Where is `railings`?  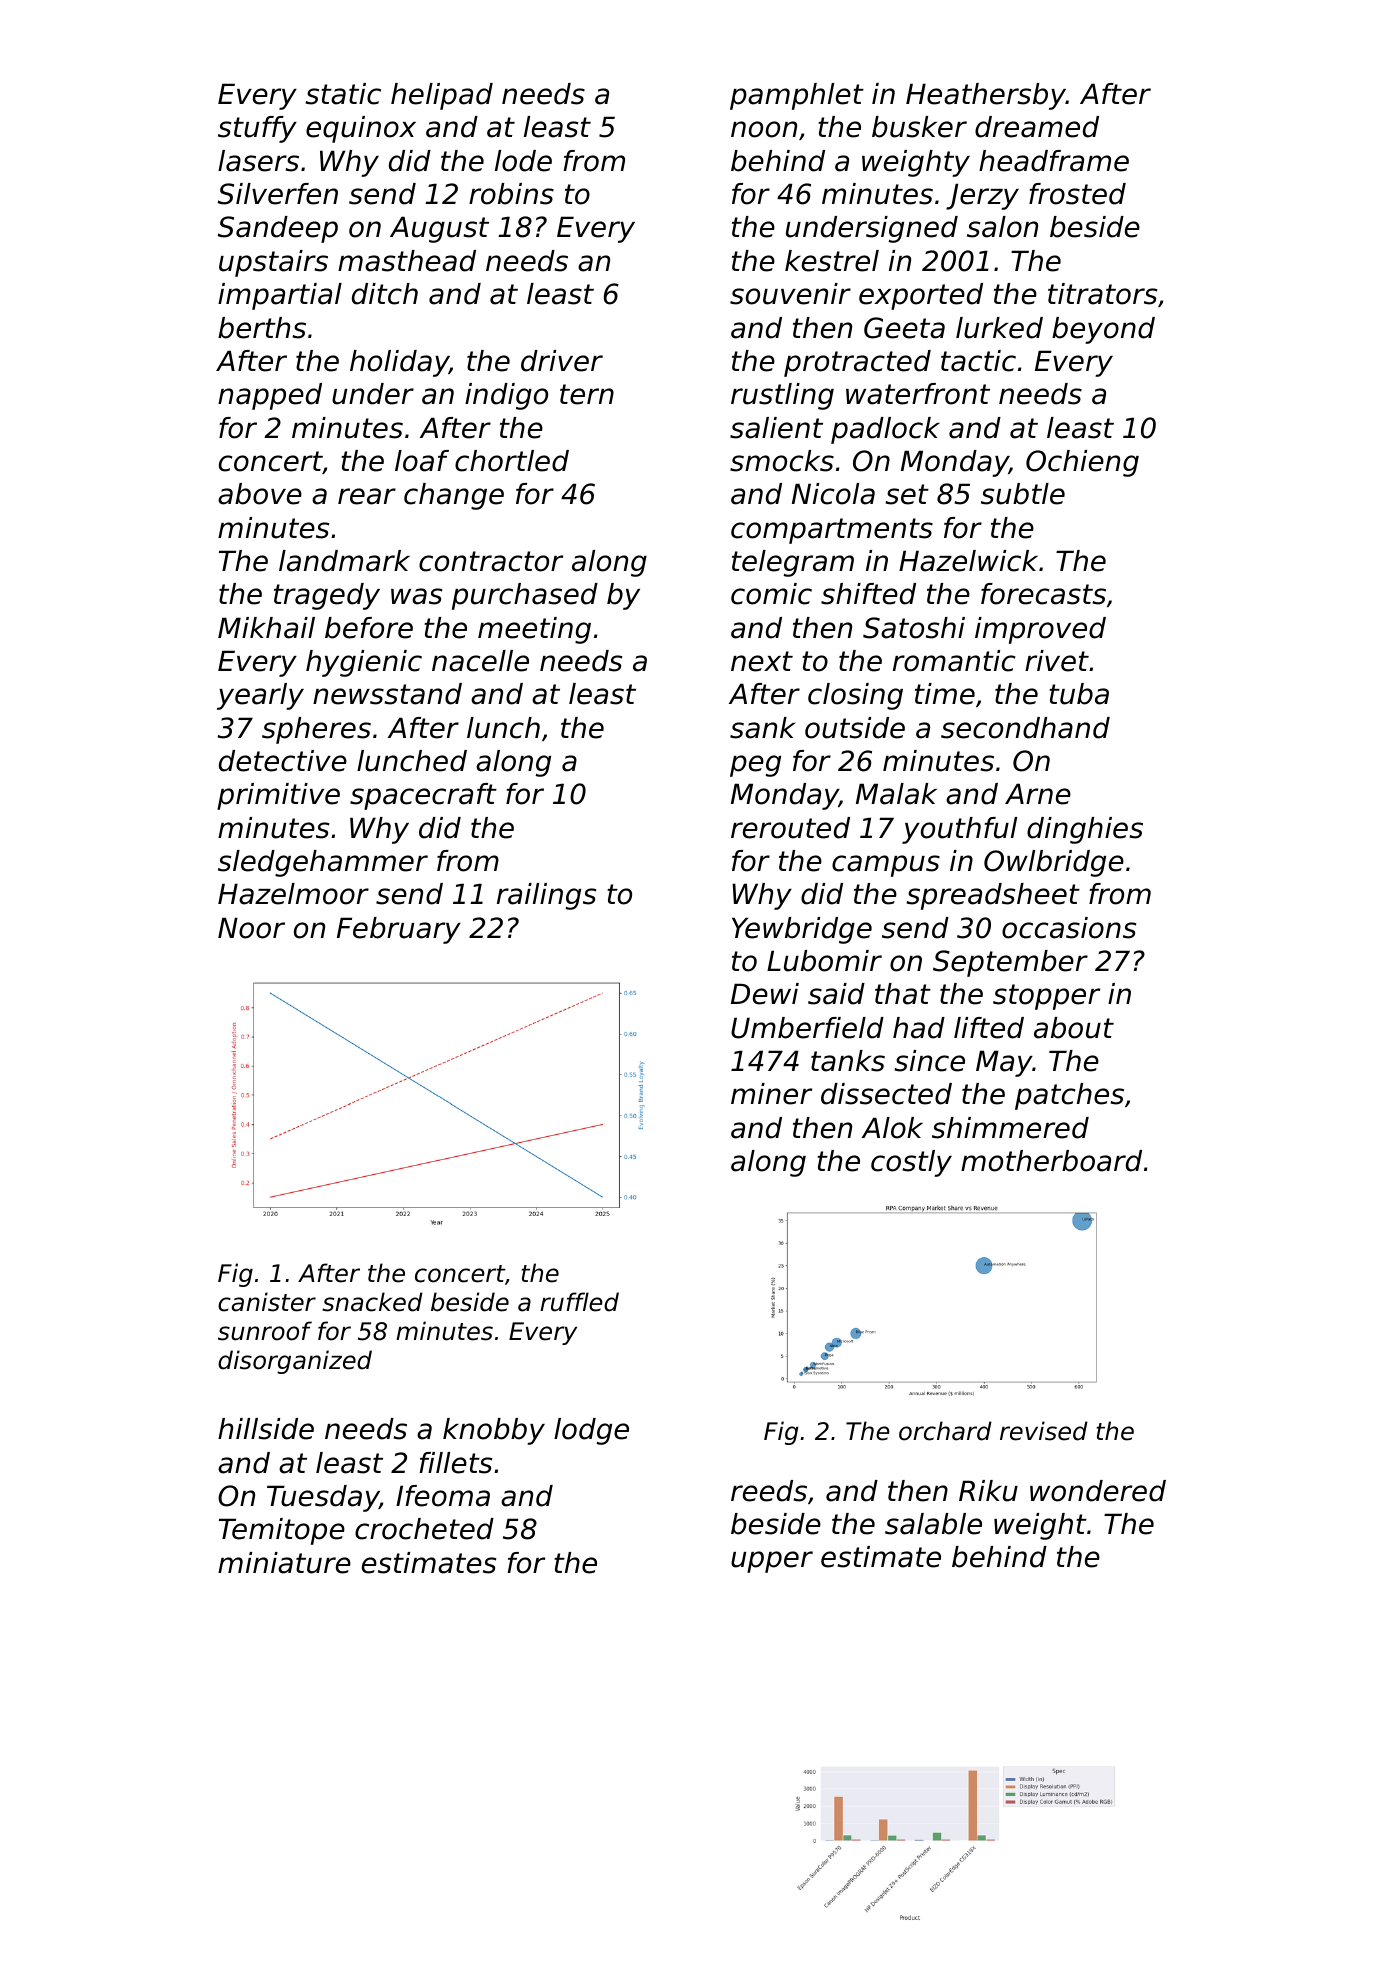
railings is located at coordinates (547, 896).
